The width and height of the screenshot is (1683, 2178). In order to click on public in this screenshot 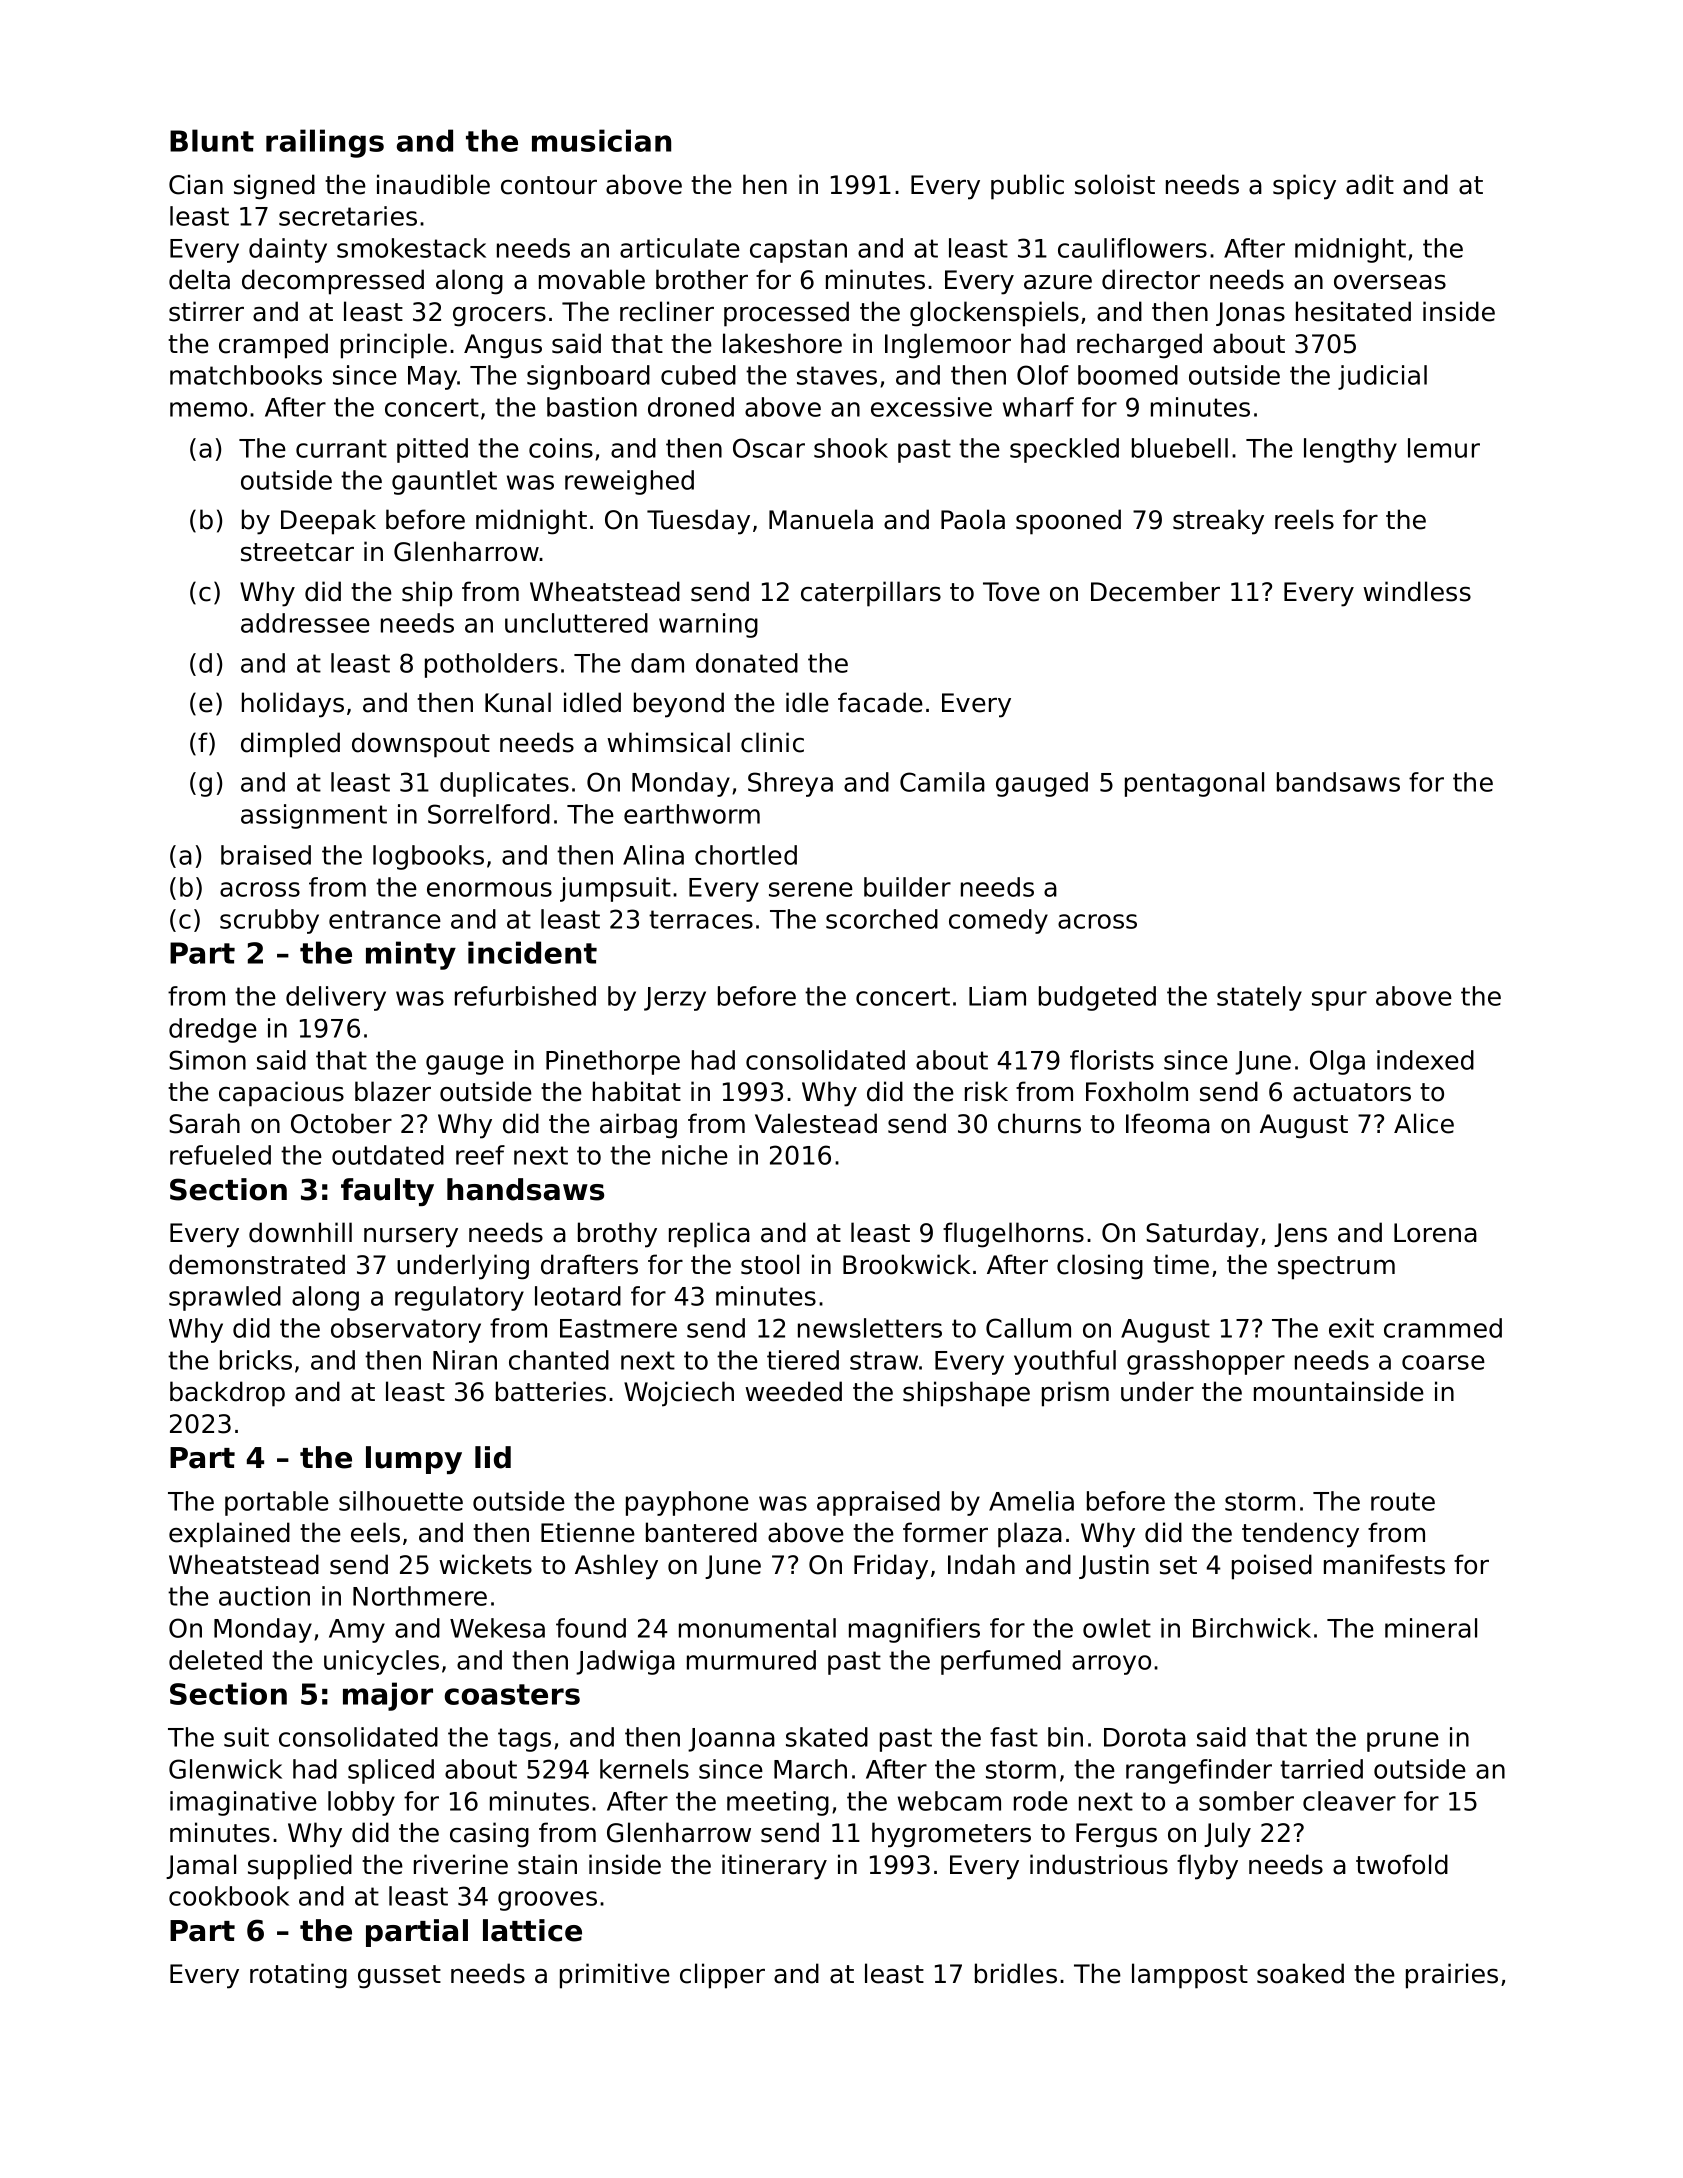, I will do `click(1027, 187)`.
